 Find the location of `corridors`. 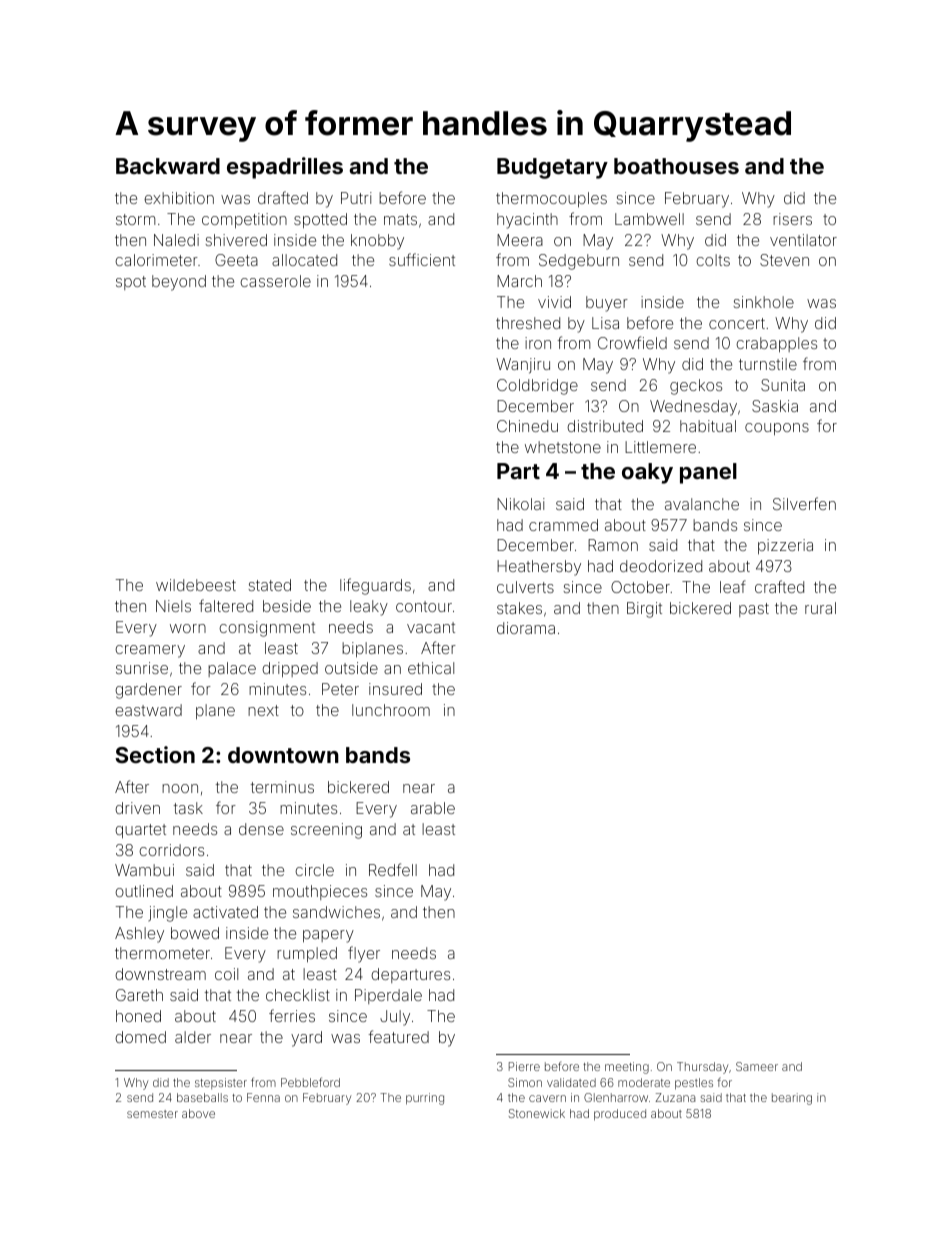

corridors is located at coordinates (171, 850).
